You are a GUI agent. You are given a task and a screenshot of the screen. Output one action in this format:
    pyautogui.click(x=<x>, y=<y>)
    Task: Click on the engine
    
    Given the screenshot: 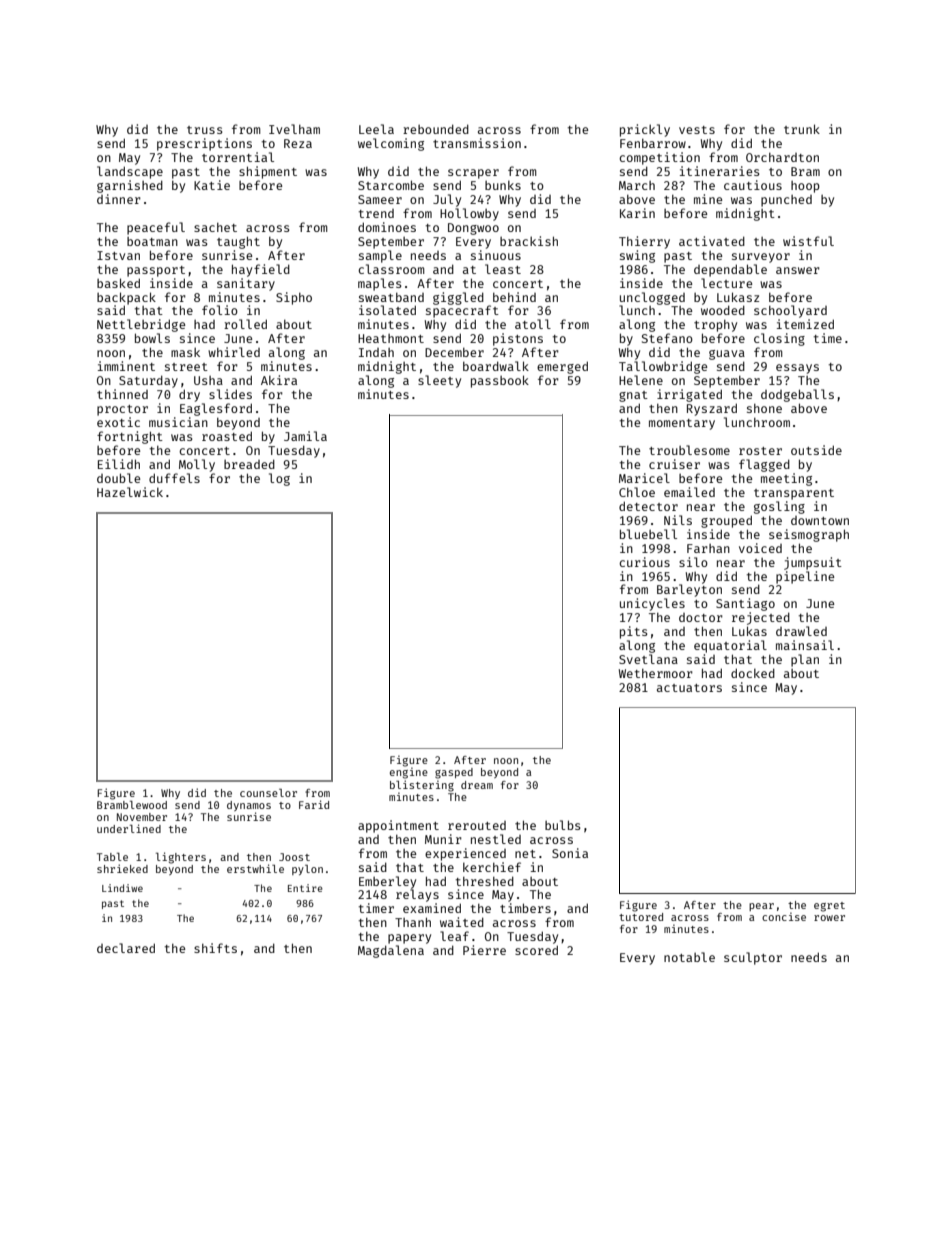 What is the action you would take?
    pyautogui.click(x=409, y=773)
